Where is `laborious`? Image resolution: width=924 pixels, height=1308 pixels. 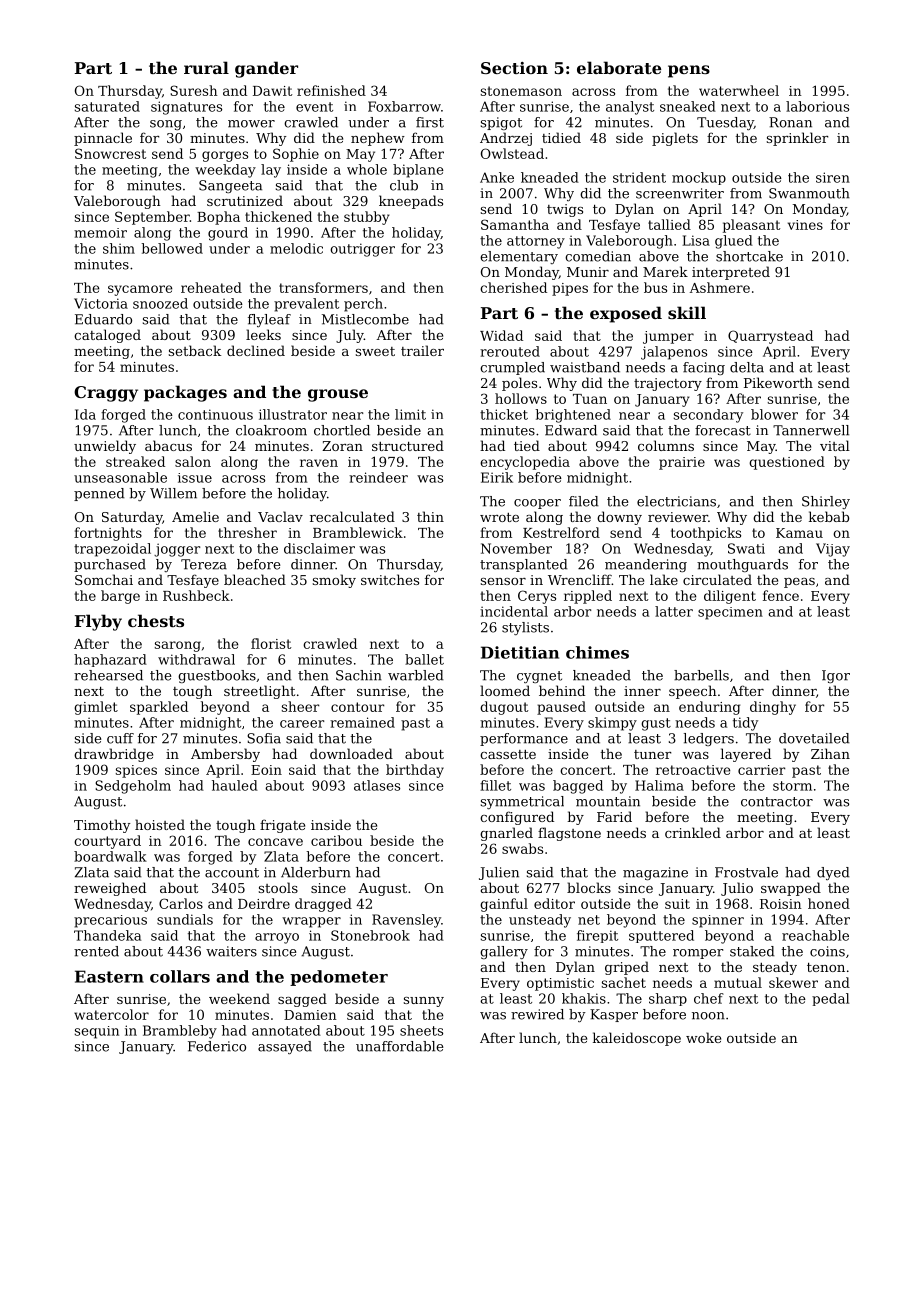 laborious is located at coordinates (817, 106).
